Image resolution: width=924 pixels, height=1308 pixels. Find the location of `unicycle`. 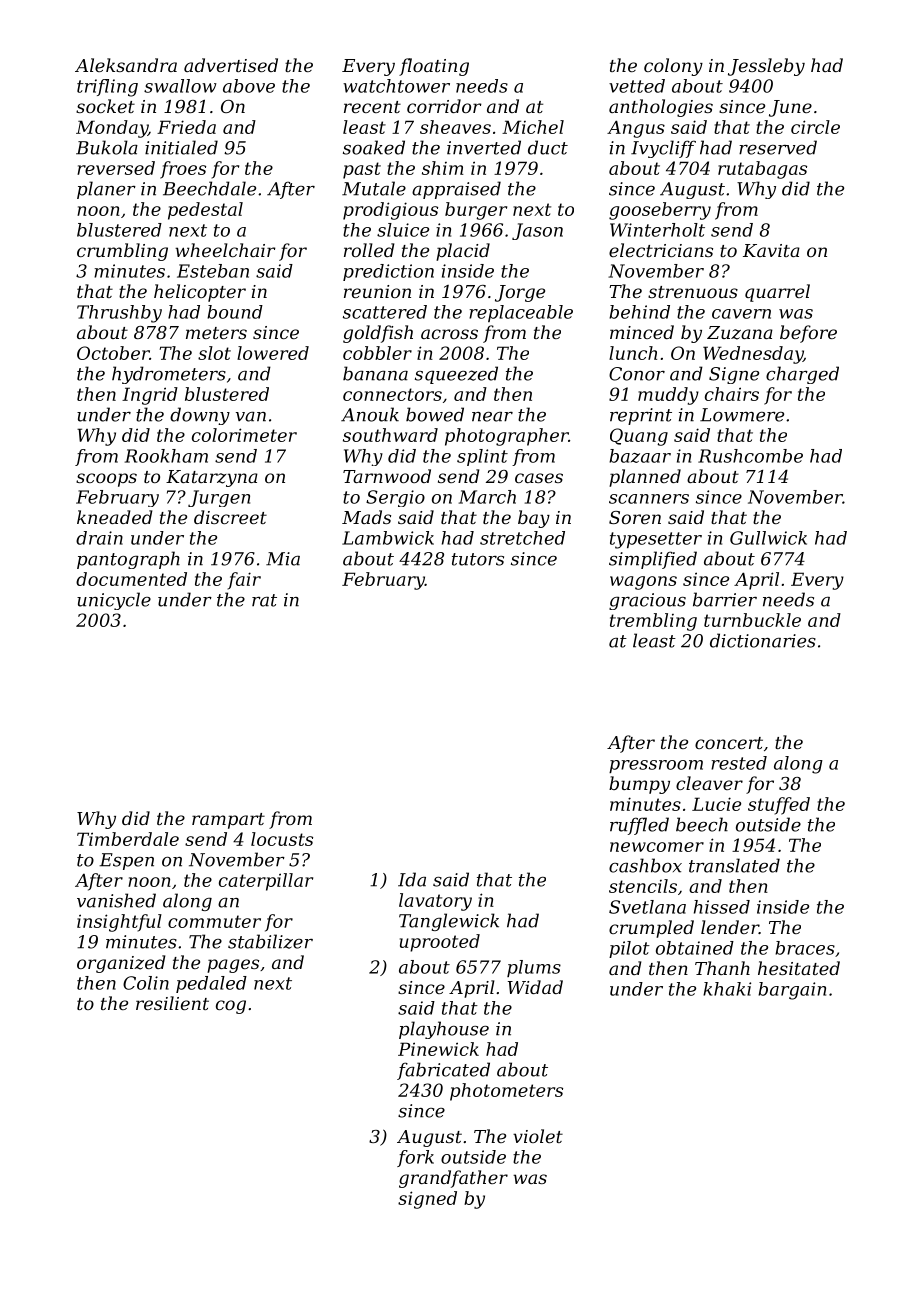

unicycle is located at coordinates (114, 601).
